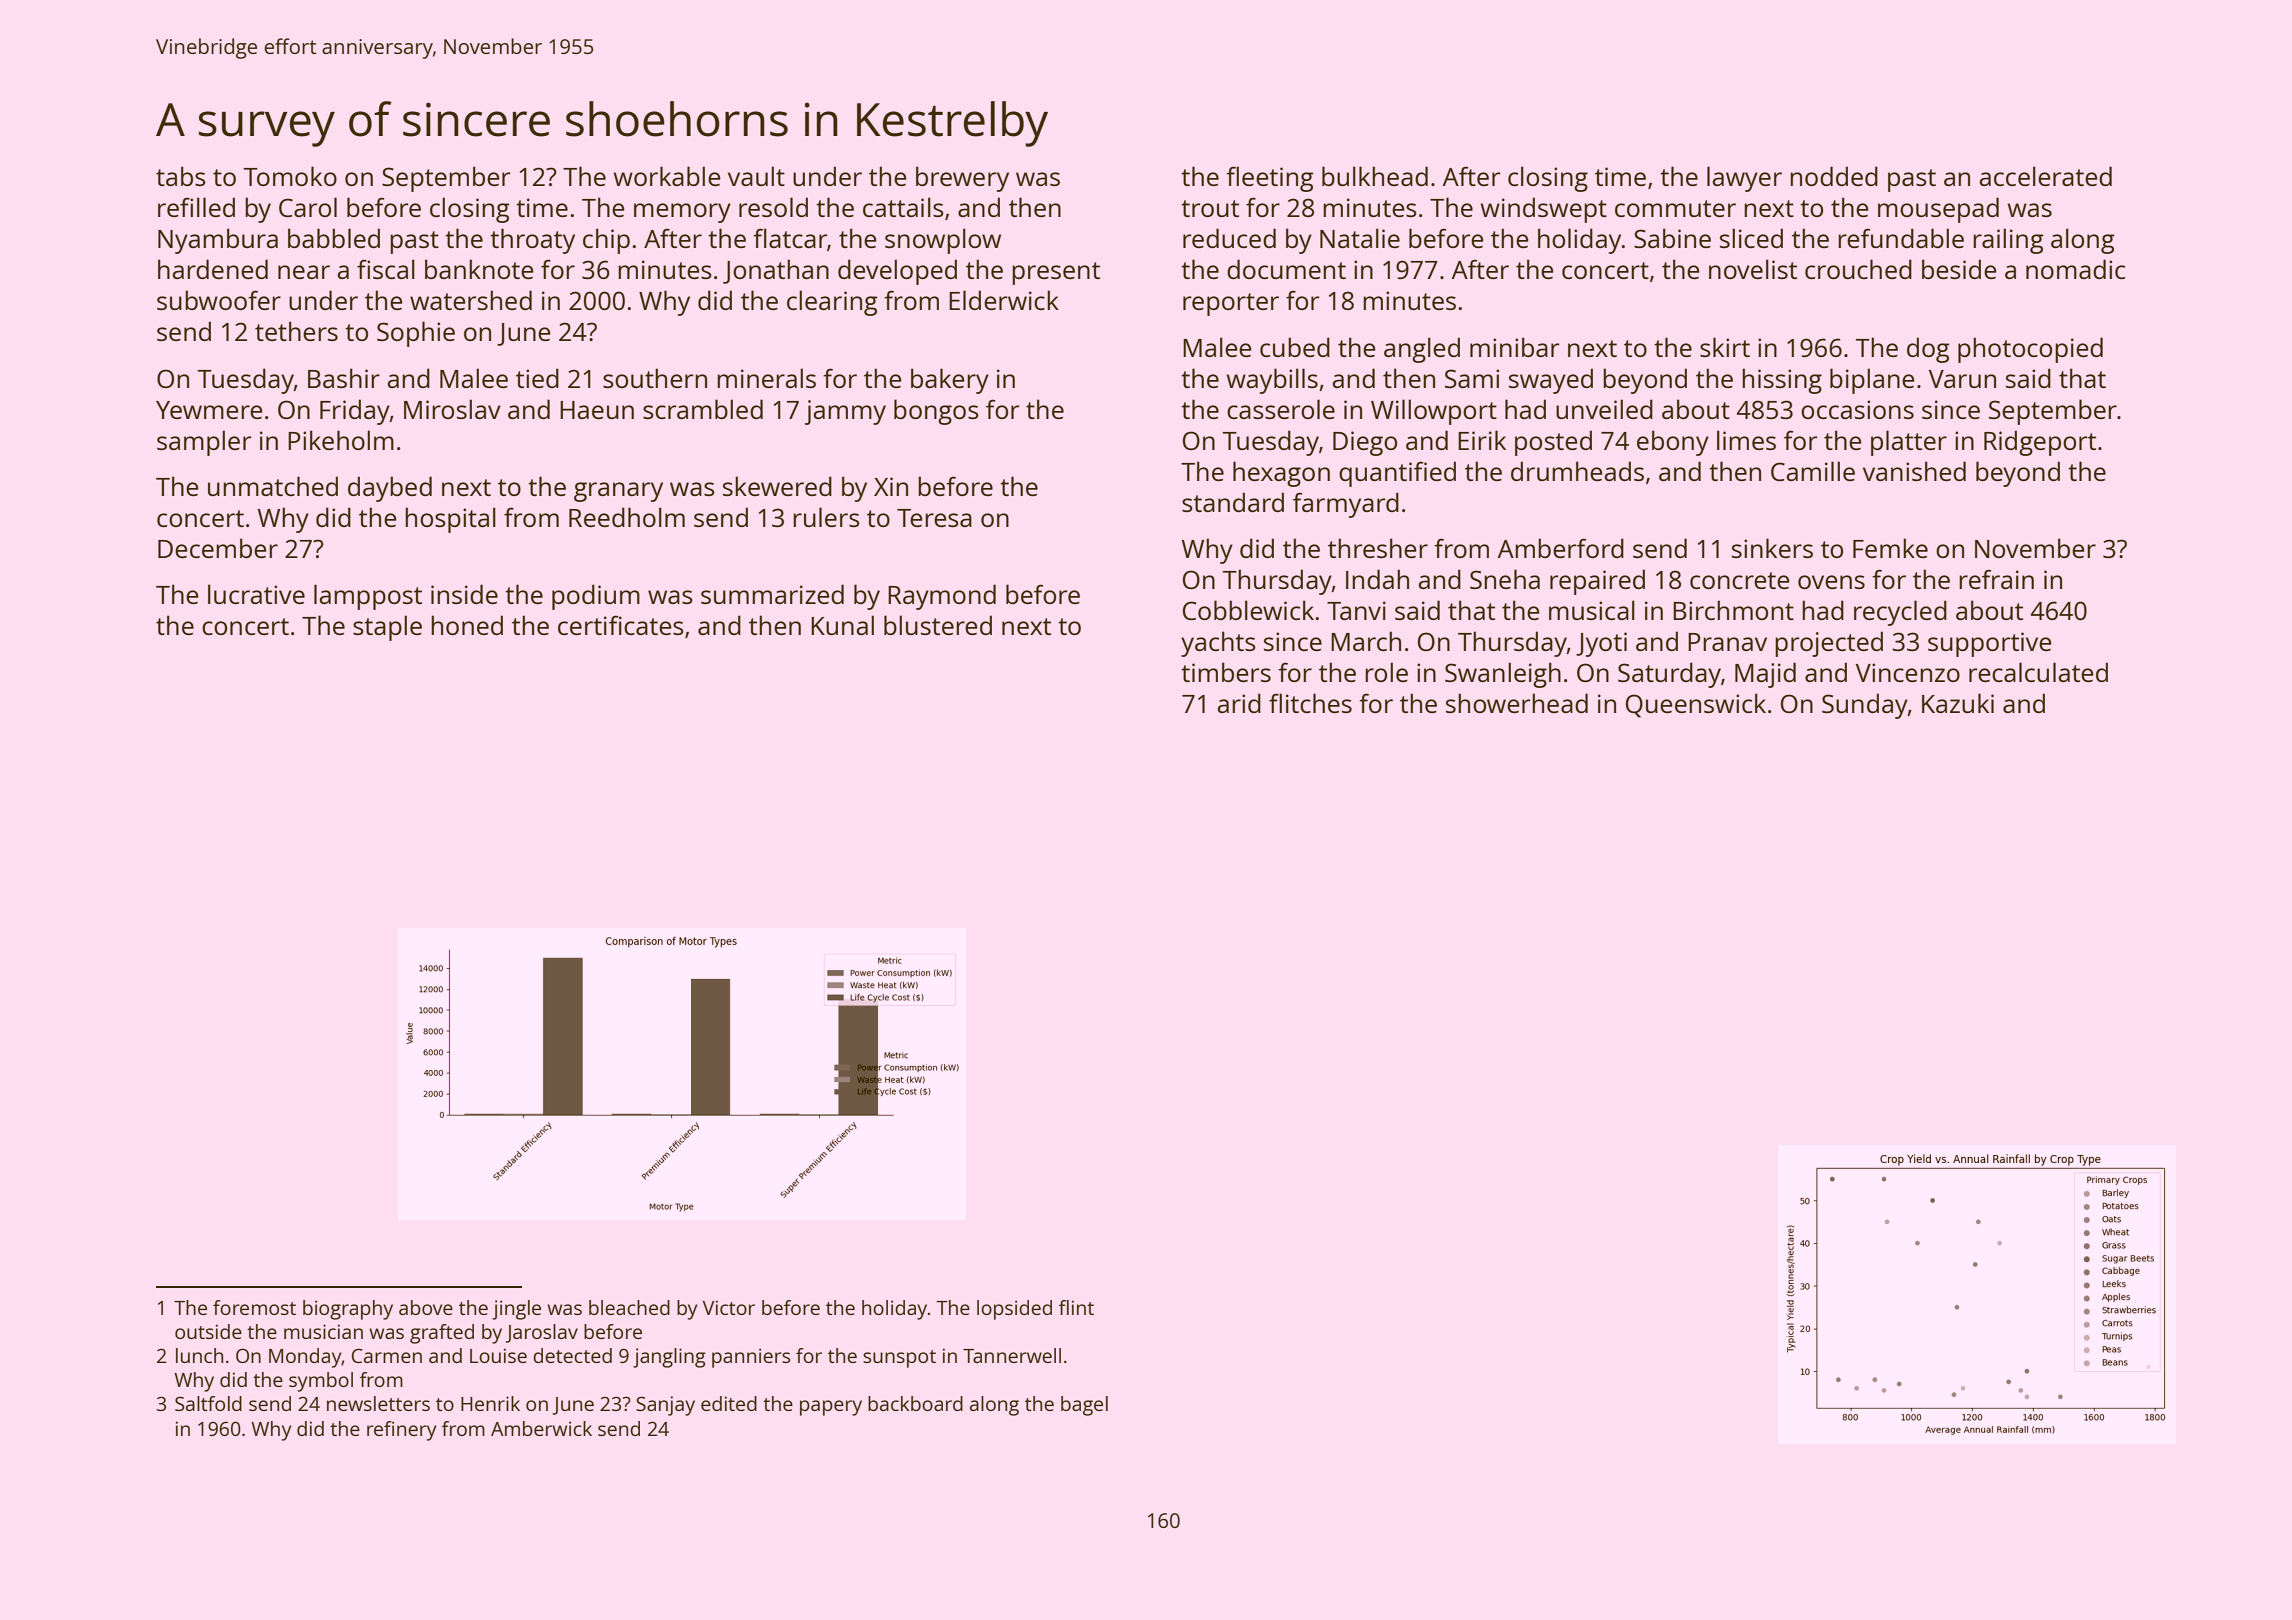 The height and width of the page is (1620, 2292). I want to click on lopsided, so click(1014, 1310).
